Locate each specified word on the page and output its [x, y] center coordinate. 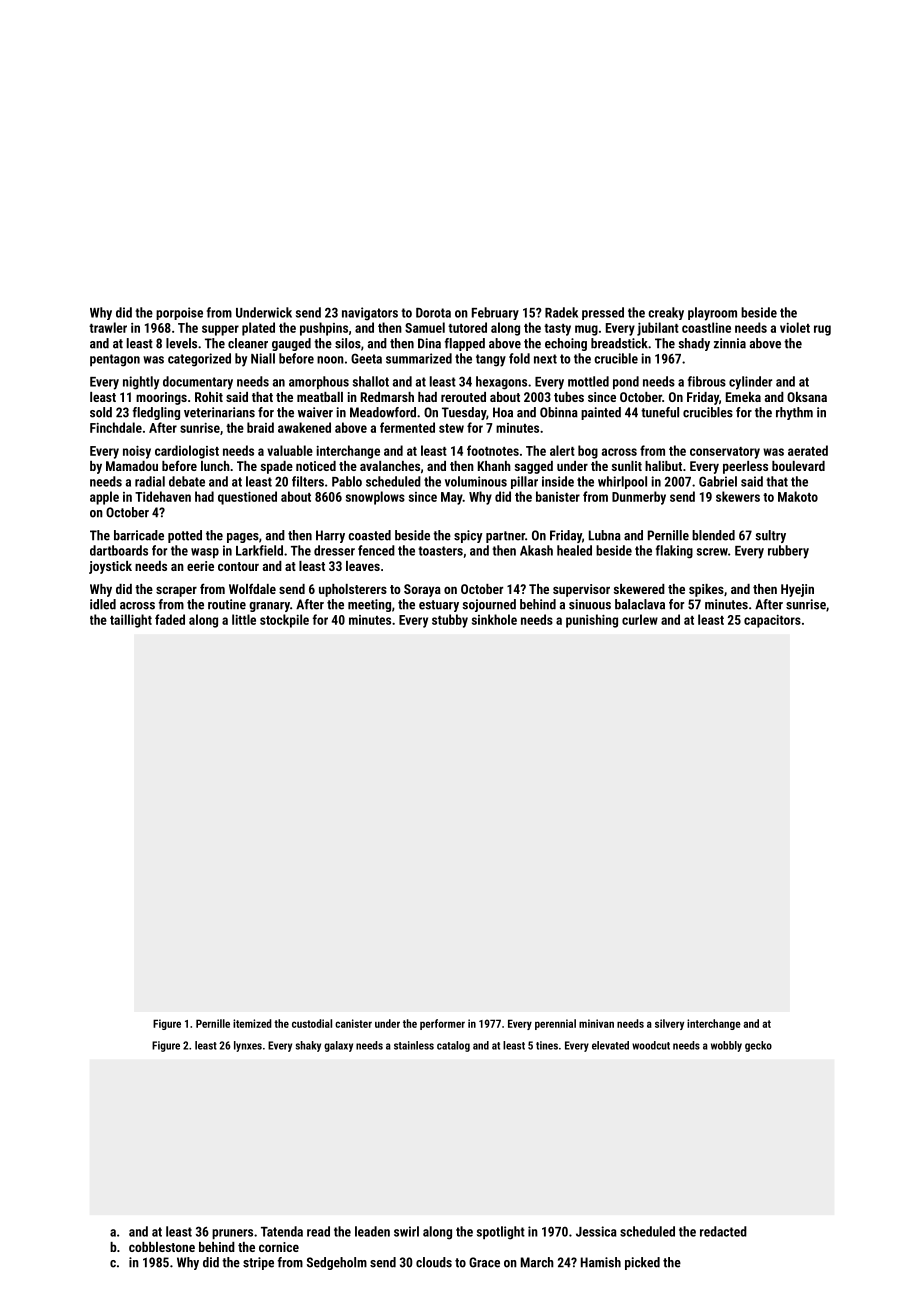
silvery [669, 1024]
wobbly [726, 1046]
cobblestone [162, 1247]
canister [353, 1023]
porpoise [179, 313]
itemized [252, 1023]
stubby [450, 621]
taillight [131, 621]
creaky [666, 313]
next [545, 359]
